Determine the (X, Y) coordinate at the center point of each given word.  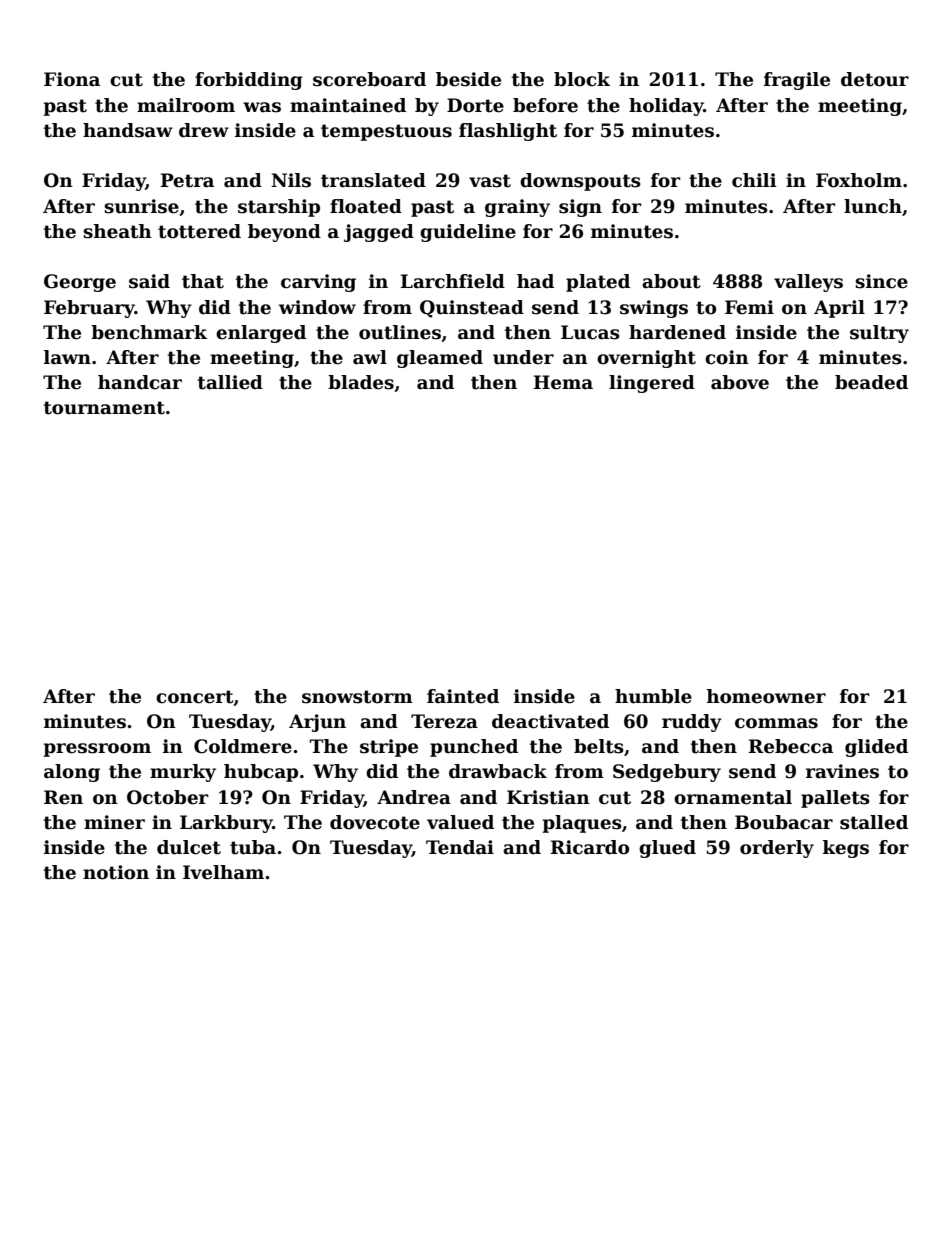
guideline (468, 233)
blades (361, 382)
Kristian (548, 797)
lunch (873, 206)
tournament (104, 408)
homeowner (766, 696)
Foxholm (859, 180)
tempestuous (386, 132)
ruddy (692, 723)
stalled (874, 822)
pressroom (97, 750)
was (262, 107)
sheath (117, 231)
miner (114, 822)
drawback (498, 771)
